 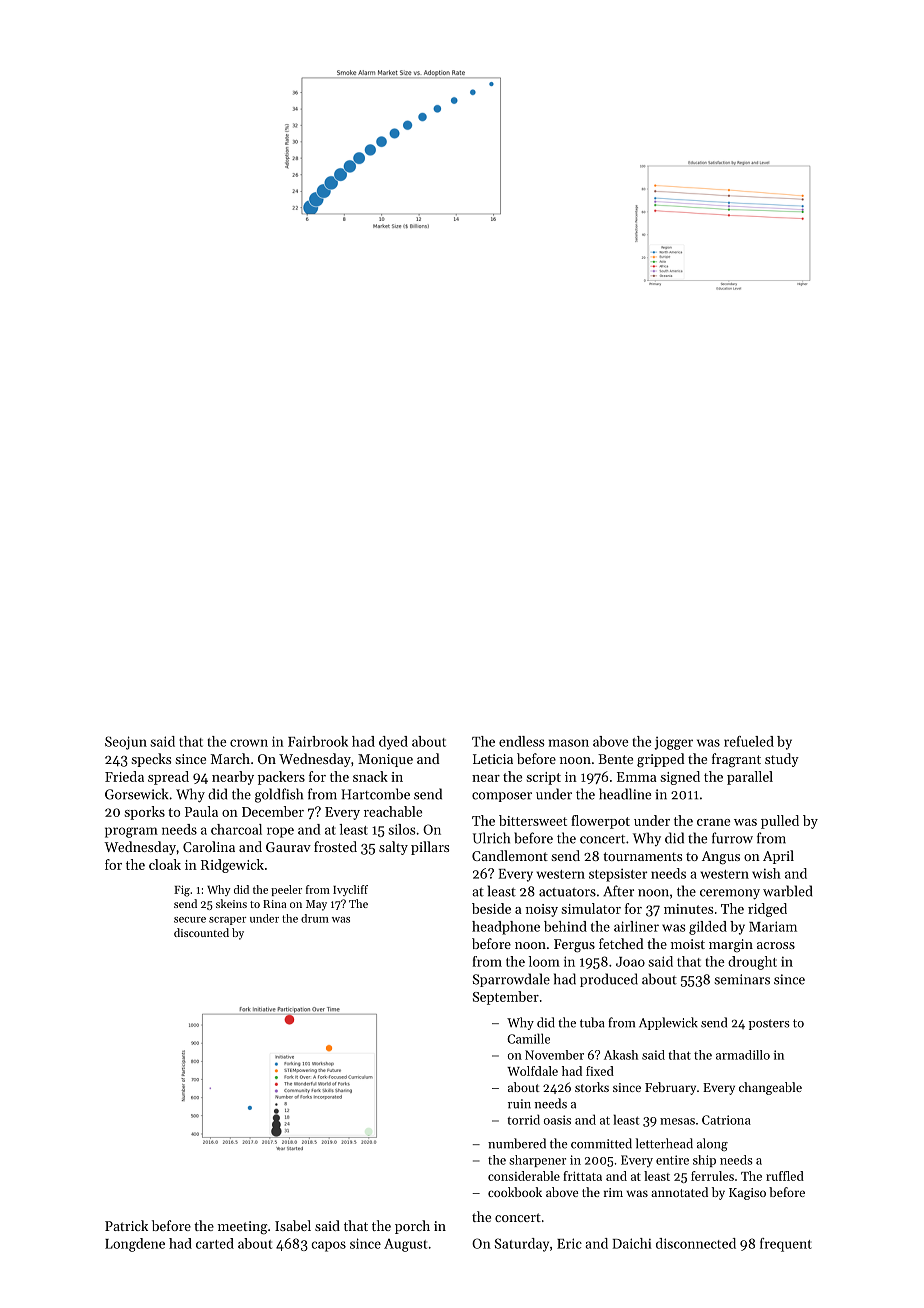 I want to click on ruin, so click(x=519, y=1104).
